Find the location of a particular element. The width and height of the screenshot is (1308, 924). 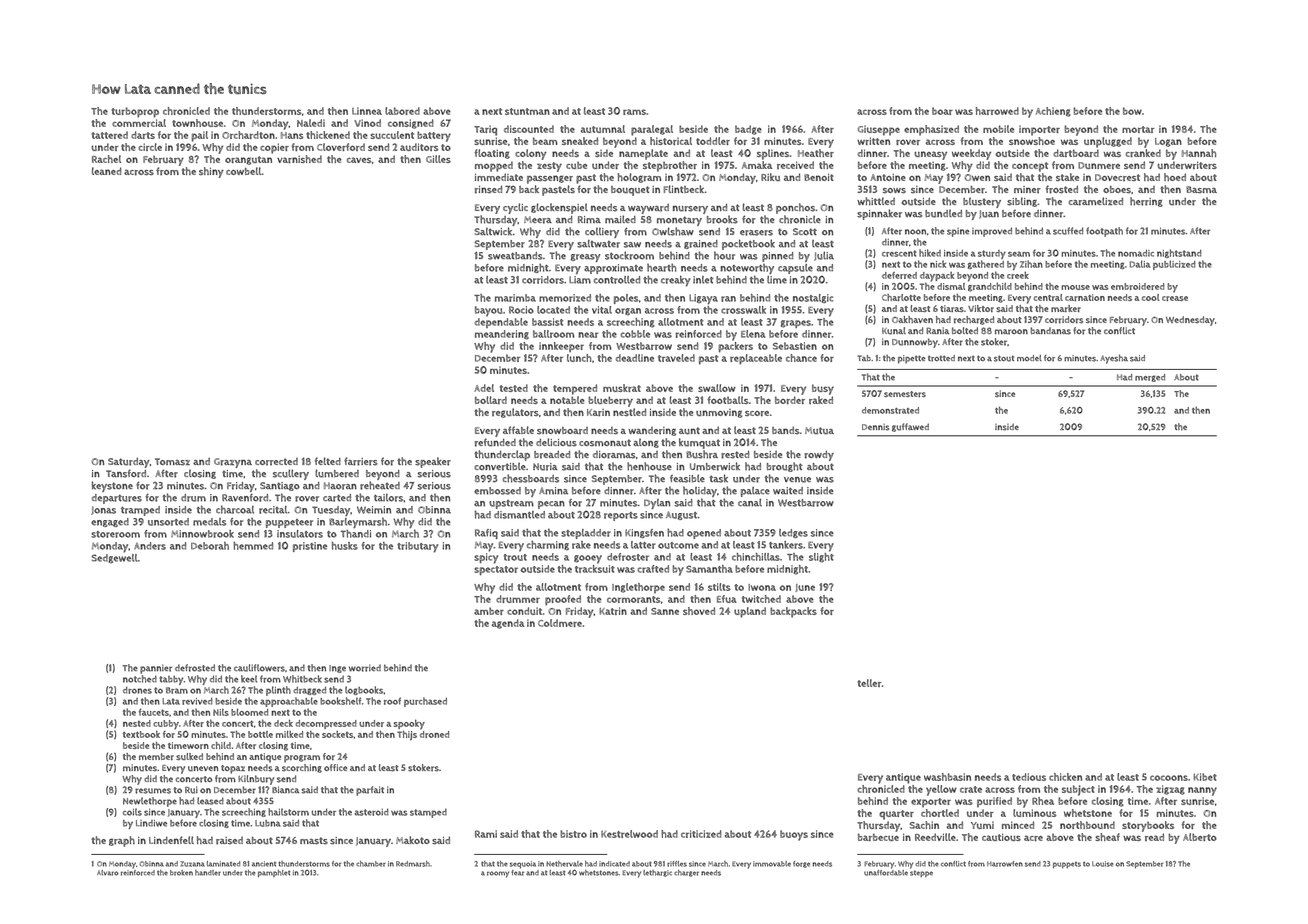

steppe is located at coordinates (921, 873).
